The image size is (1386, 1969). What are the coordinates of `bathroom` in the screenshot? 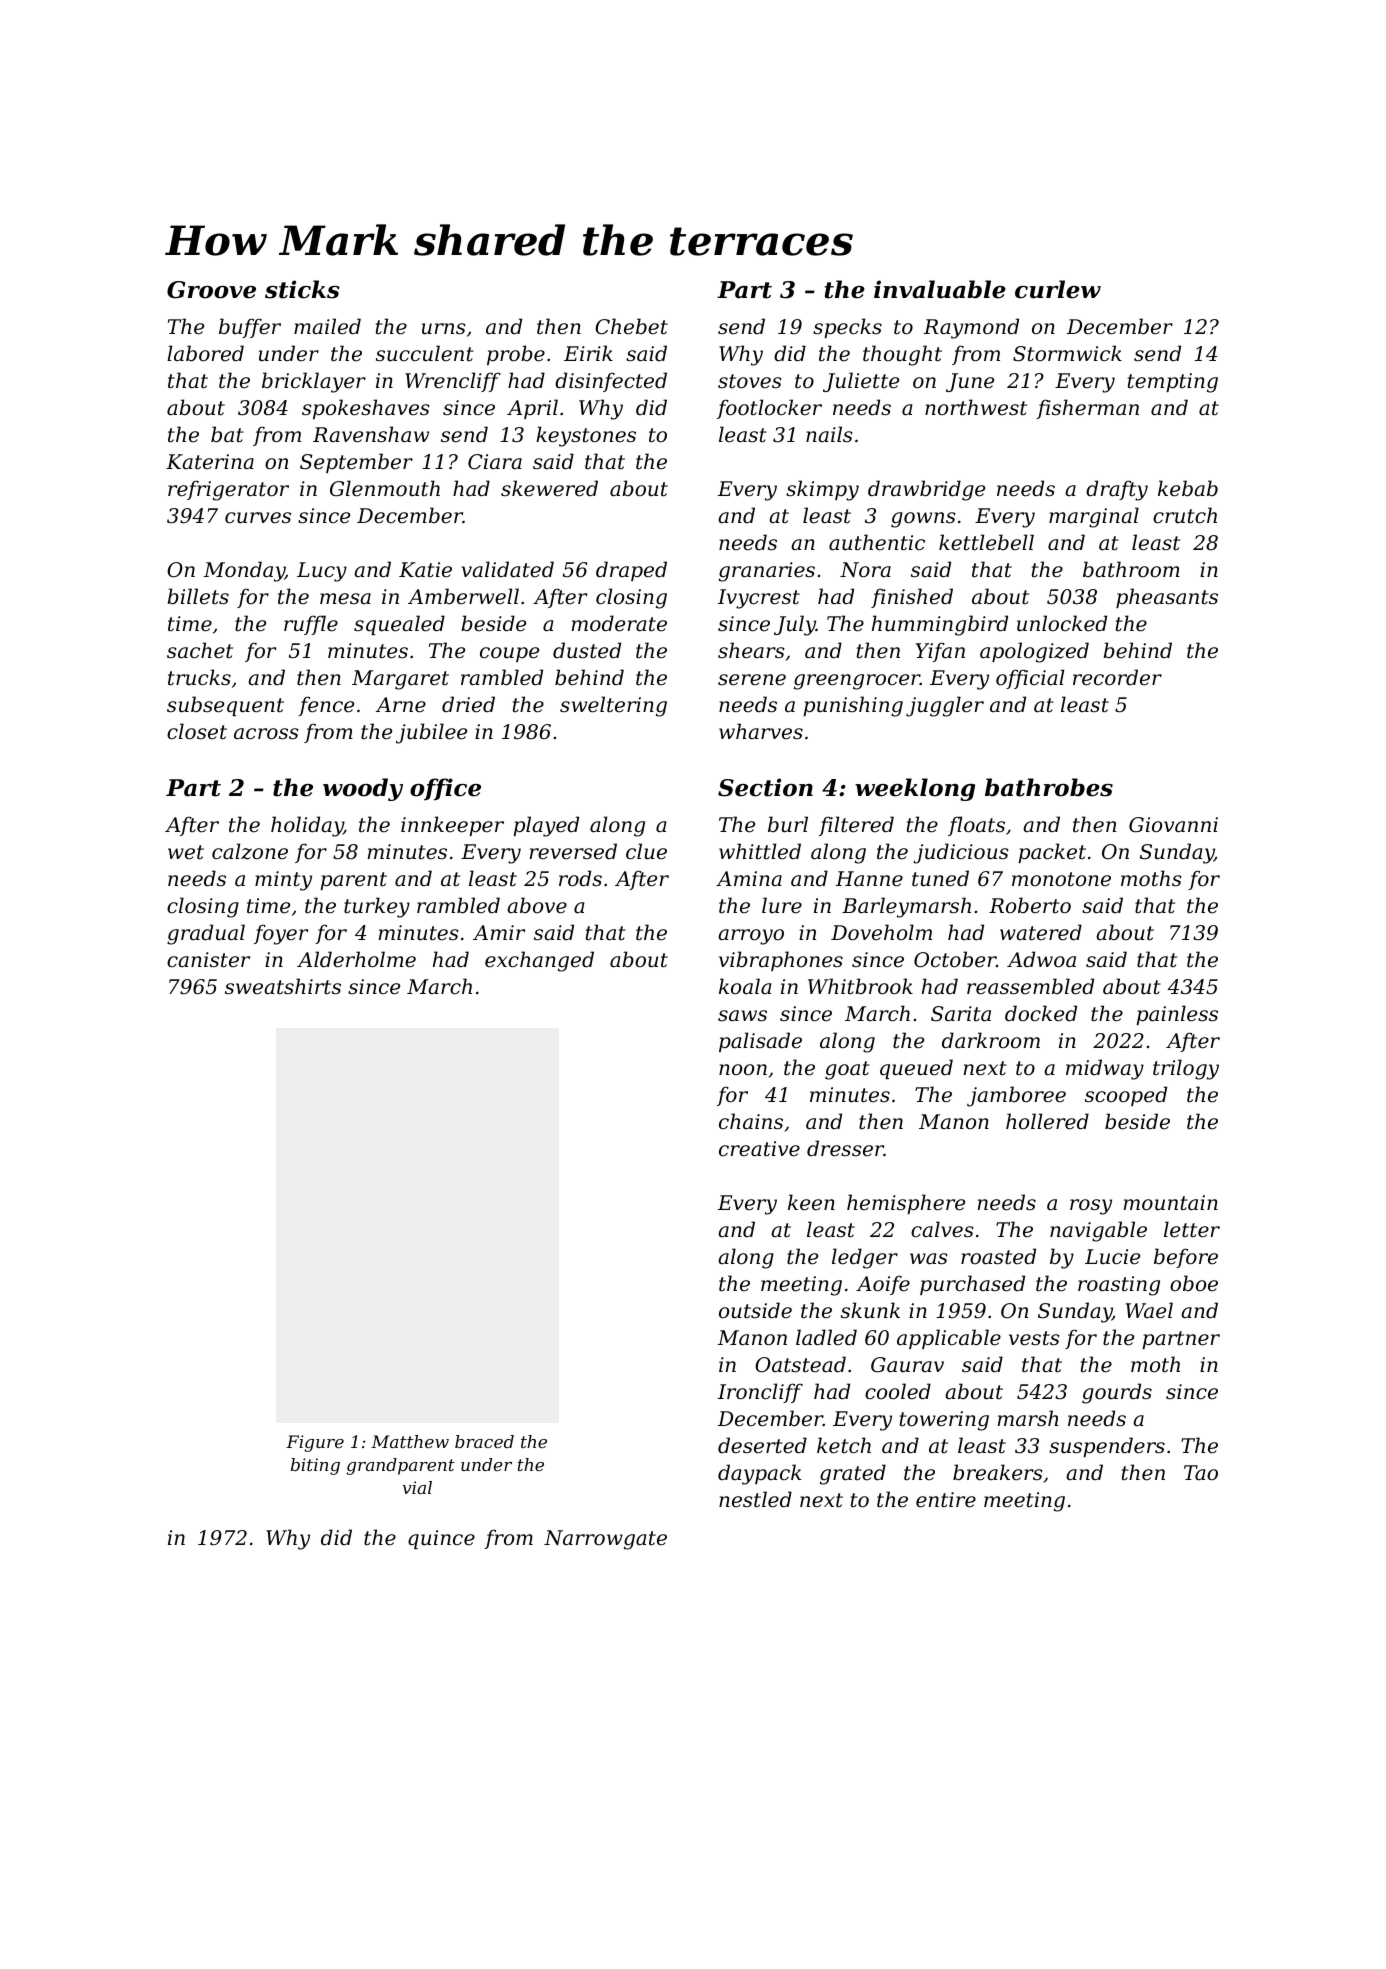 It's located at (1131, 569).
